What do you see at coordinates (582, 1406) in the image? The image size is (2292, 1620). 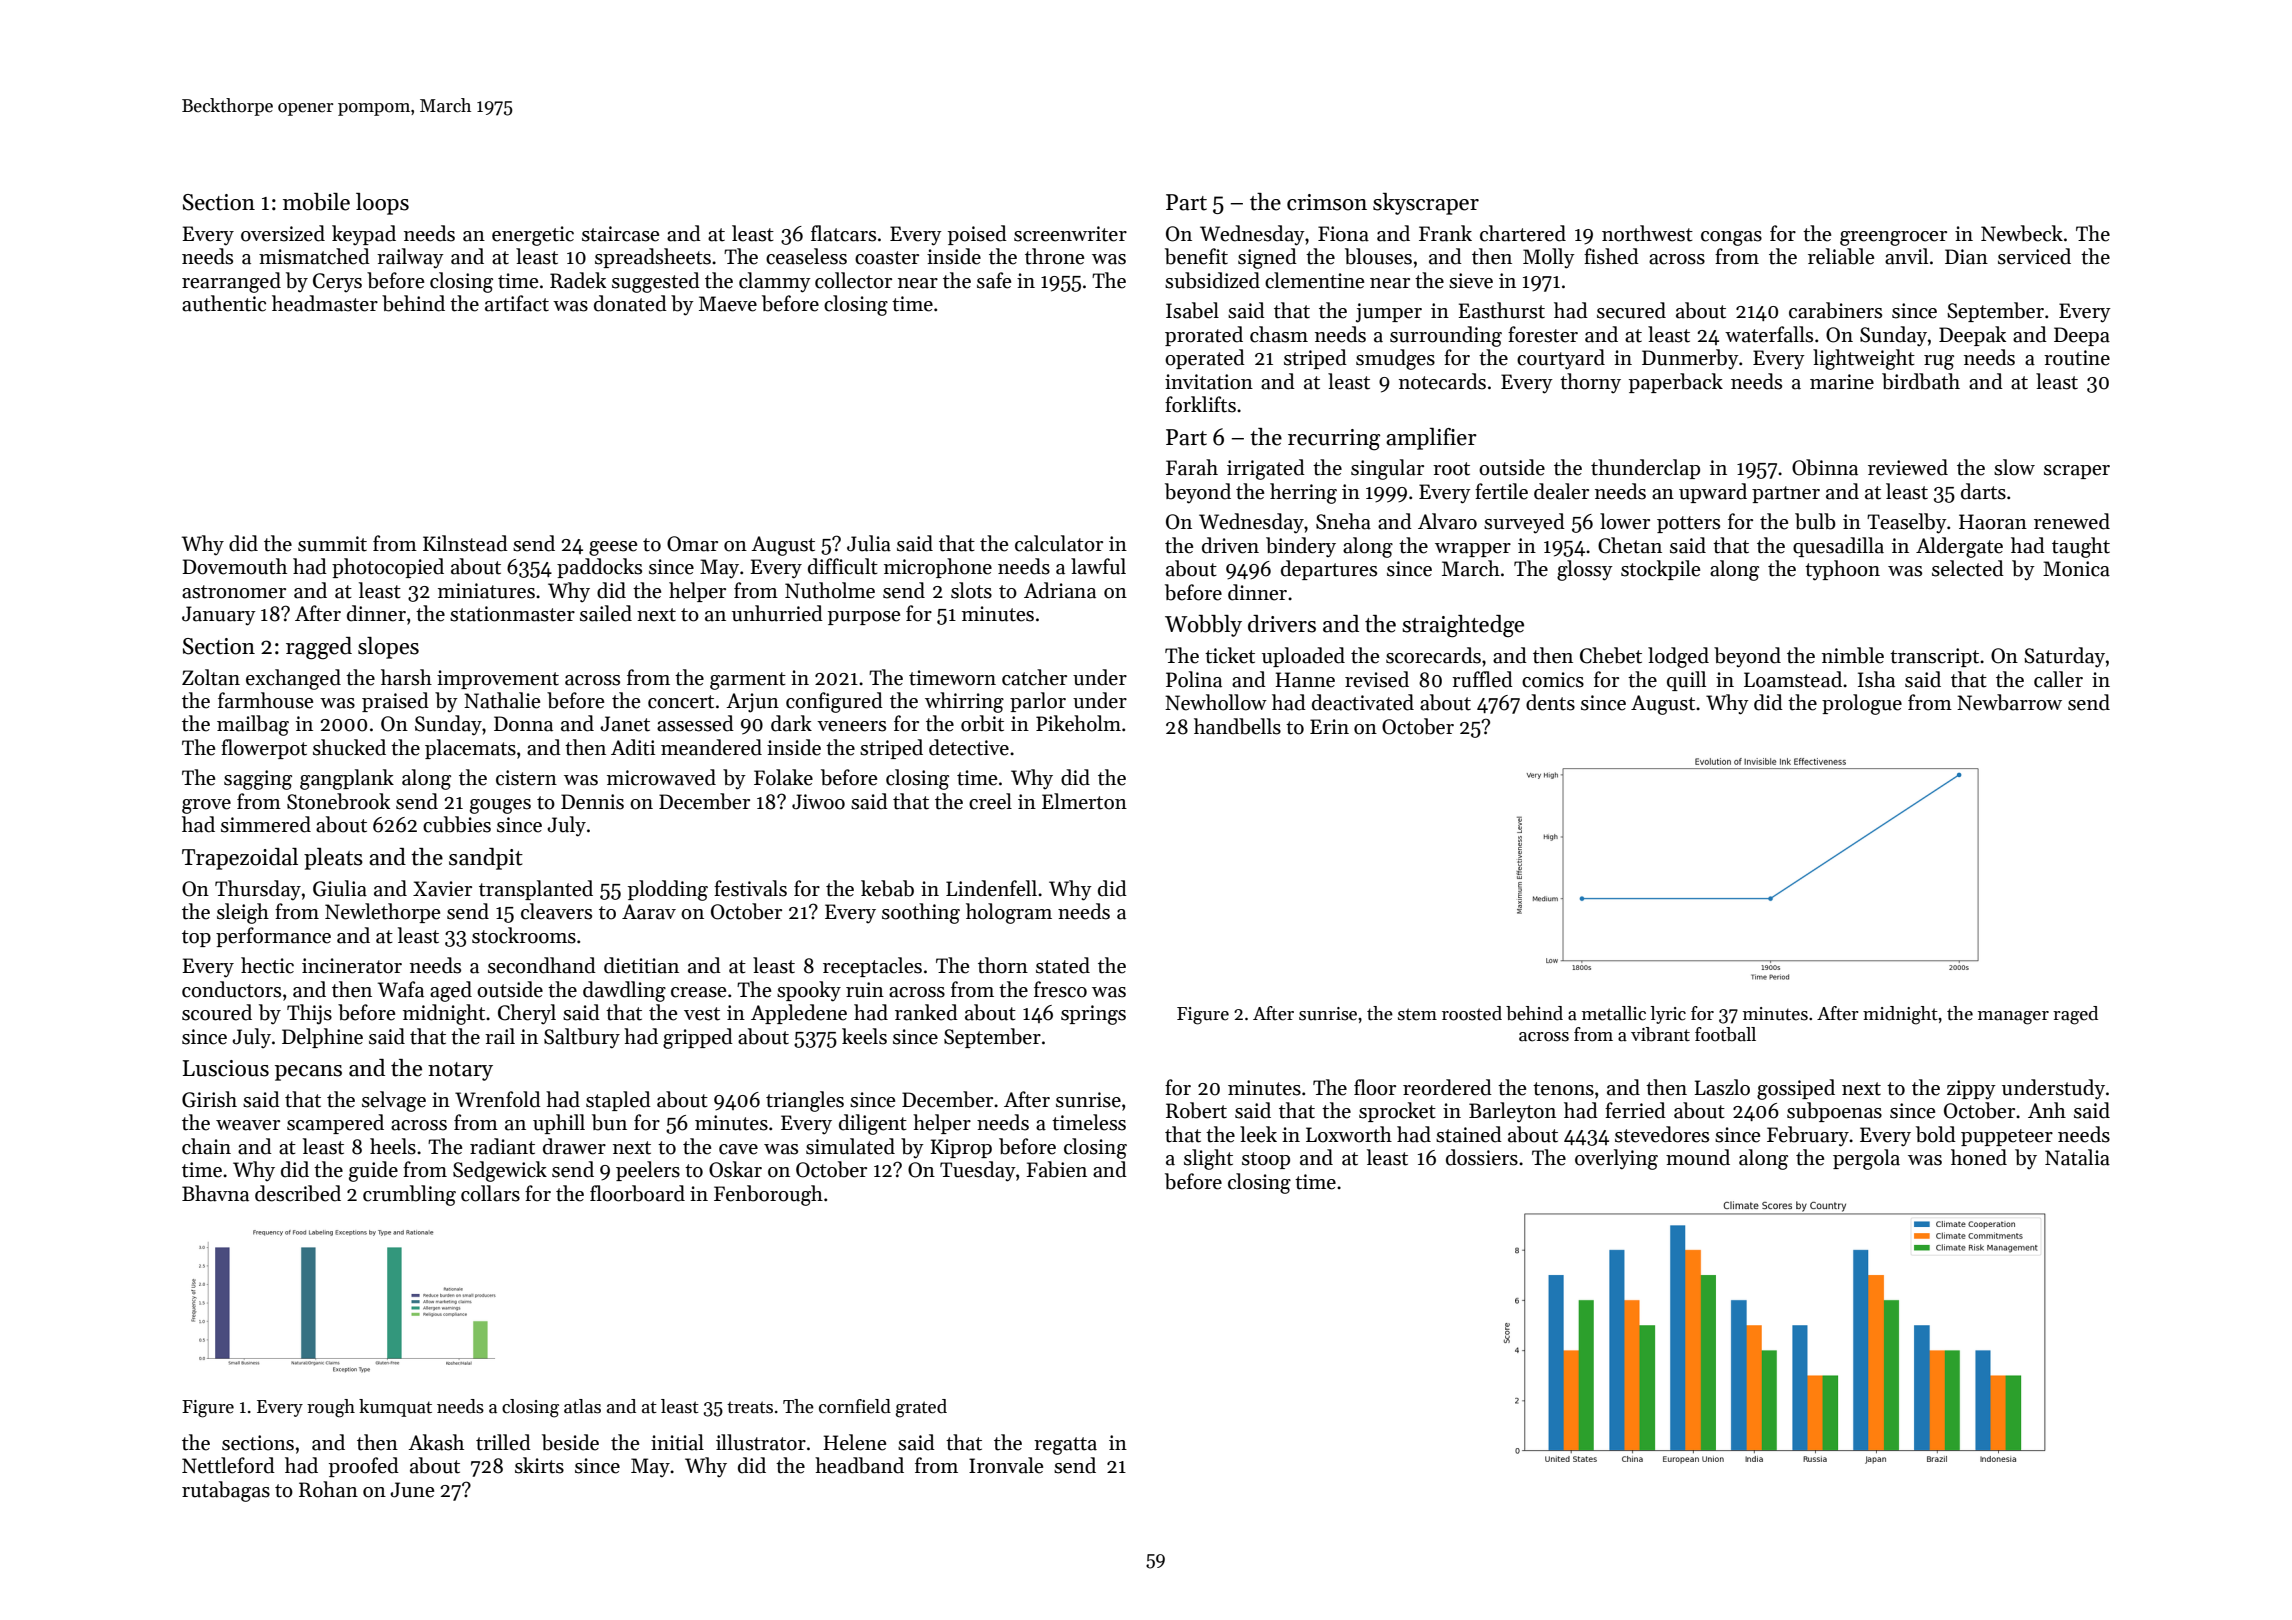 I see `atlas` at bounding box center [582, 1406].
